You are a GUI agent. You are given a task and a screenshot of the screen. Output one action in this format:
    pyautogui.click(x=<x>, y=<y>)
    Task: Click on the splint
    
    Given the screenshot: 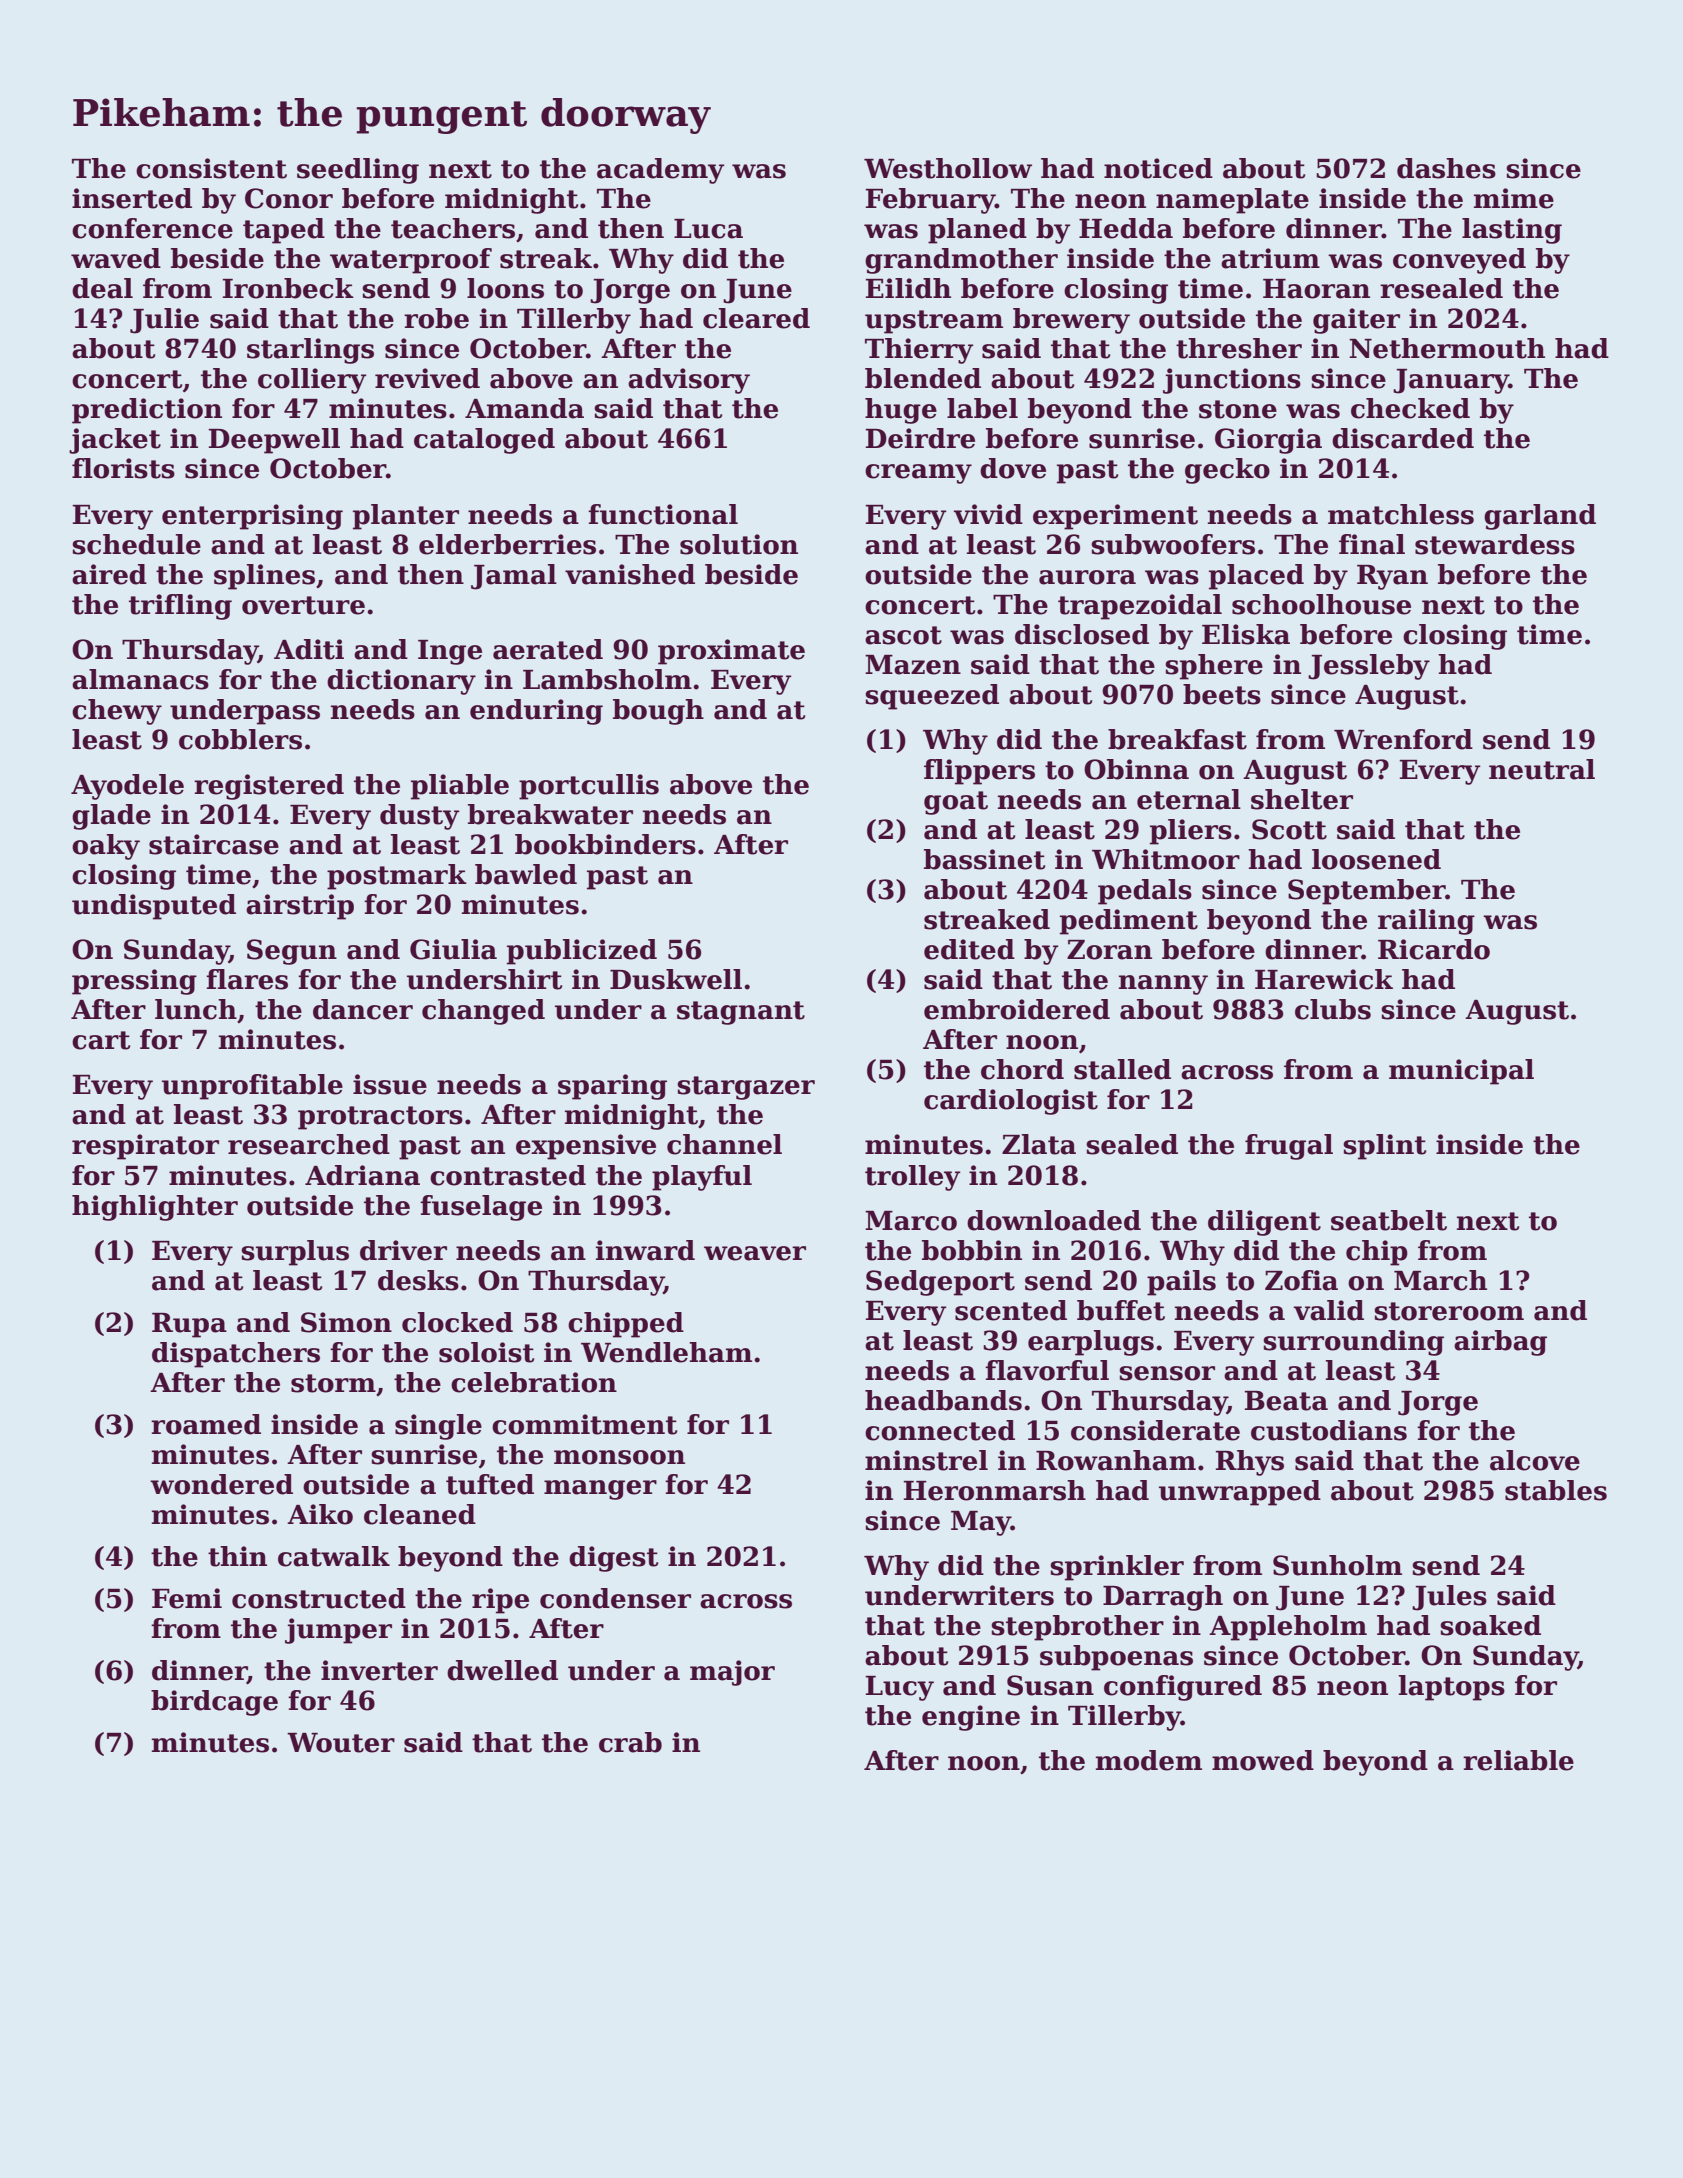 What is the action you would take?
    pyautogui.click(x=1384, y=1147)
